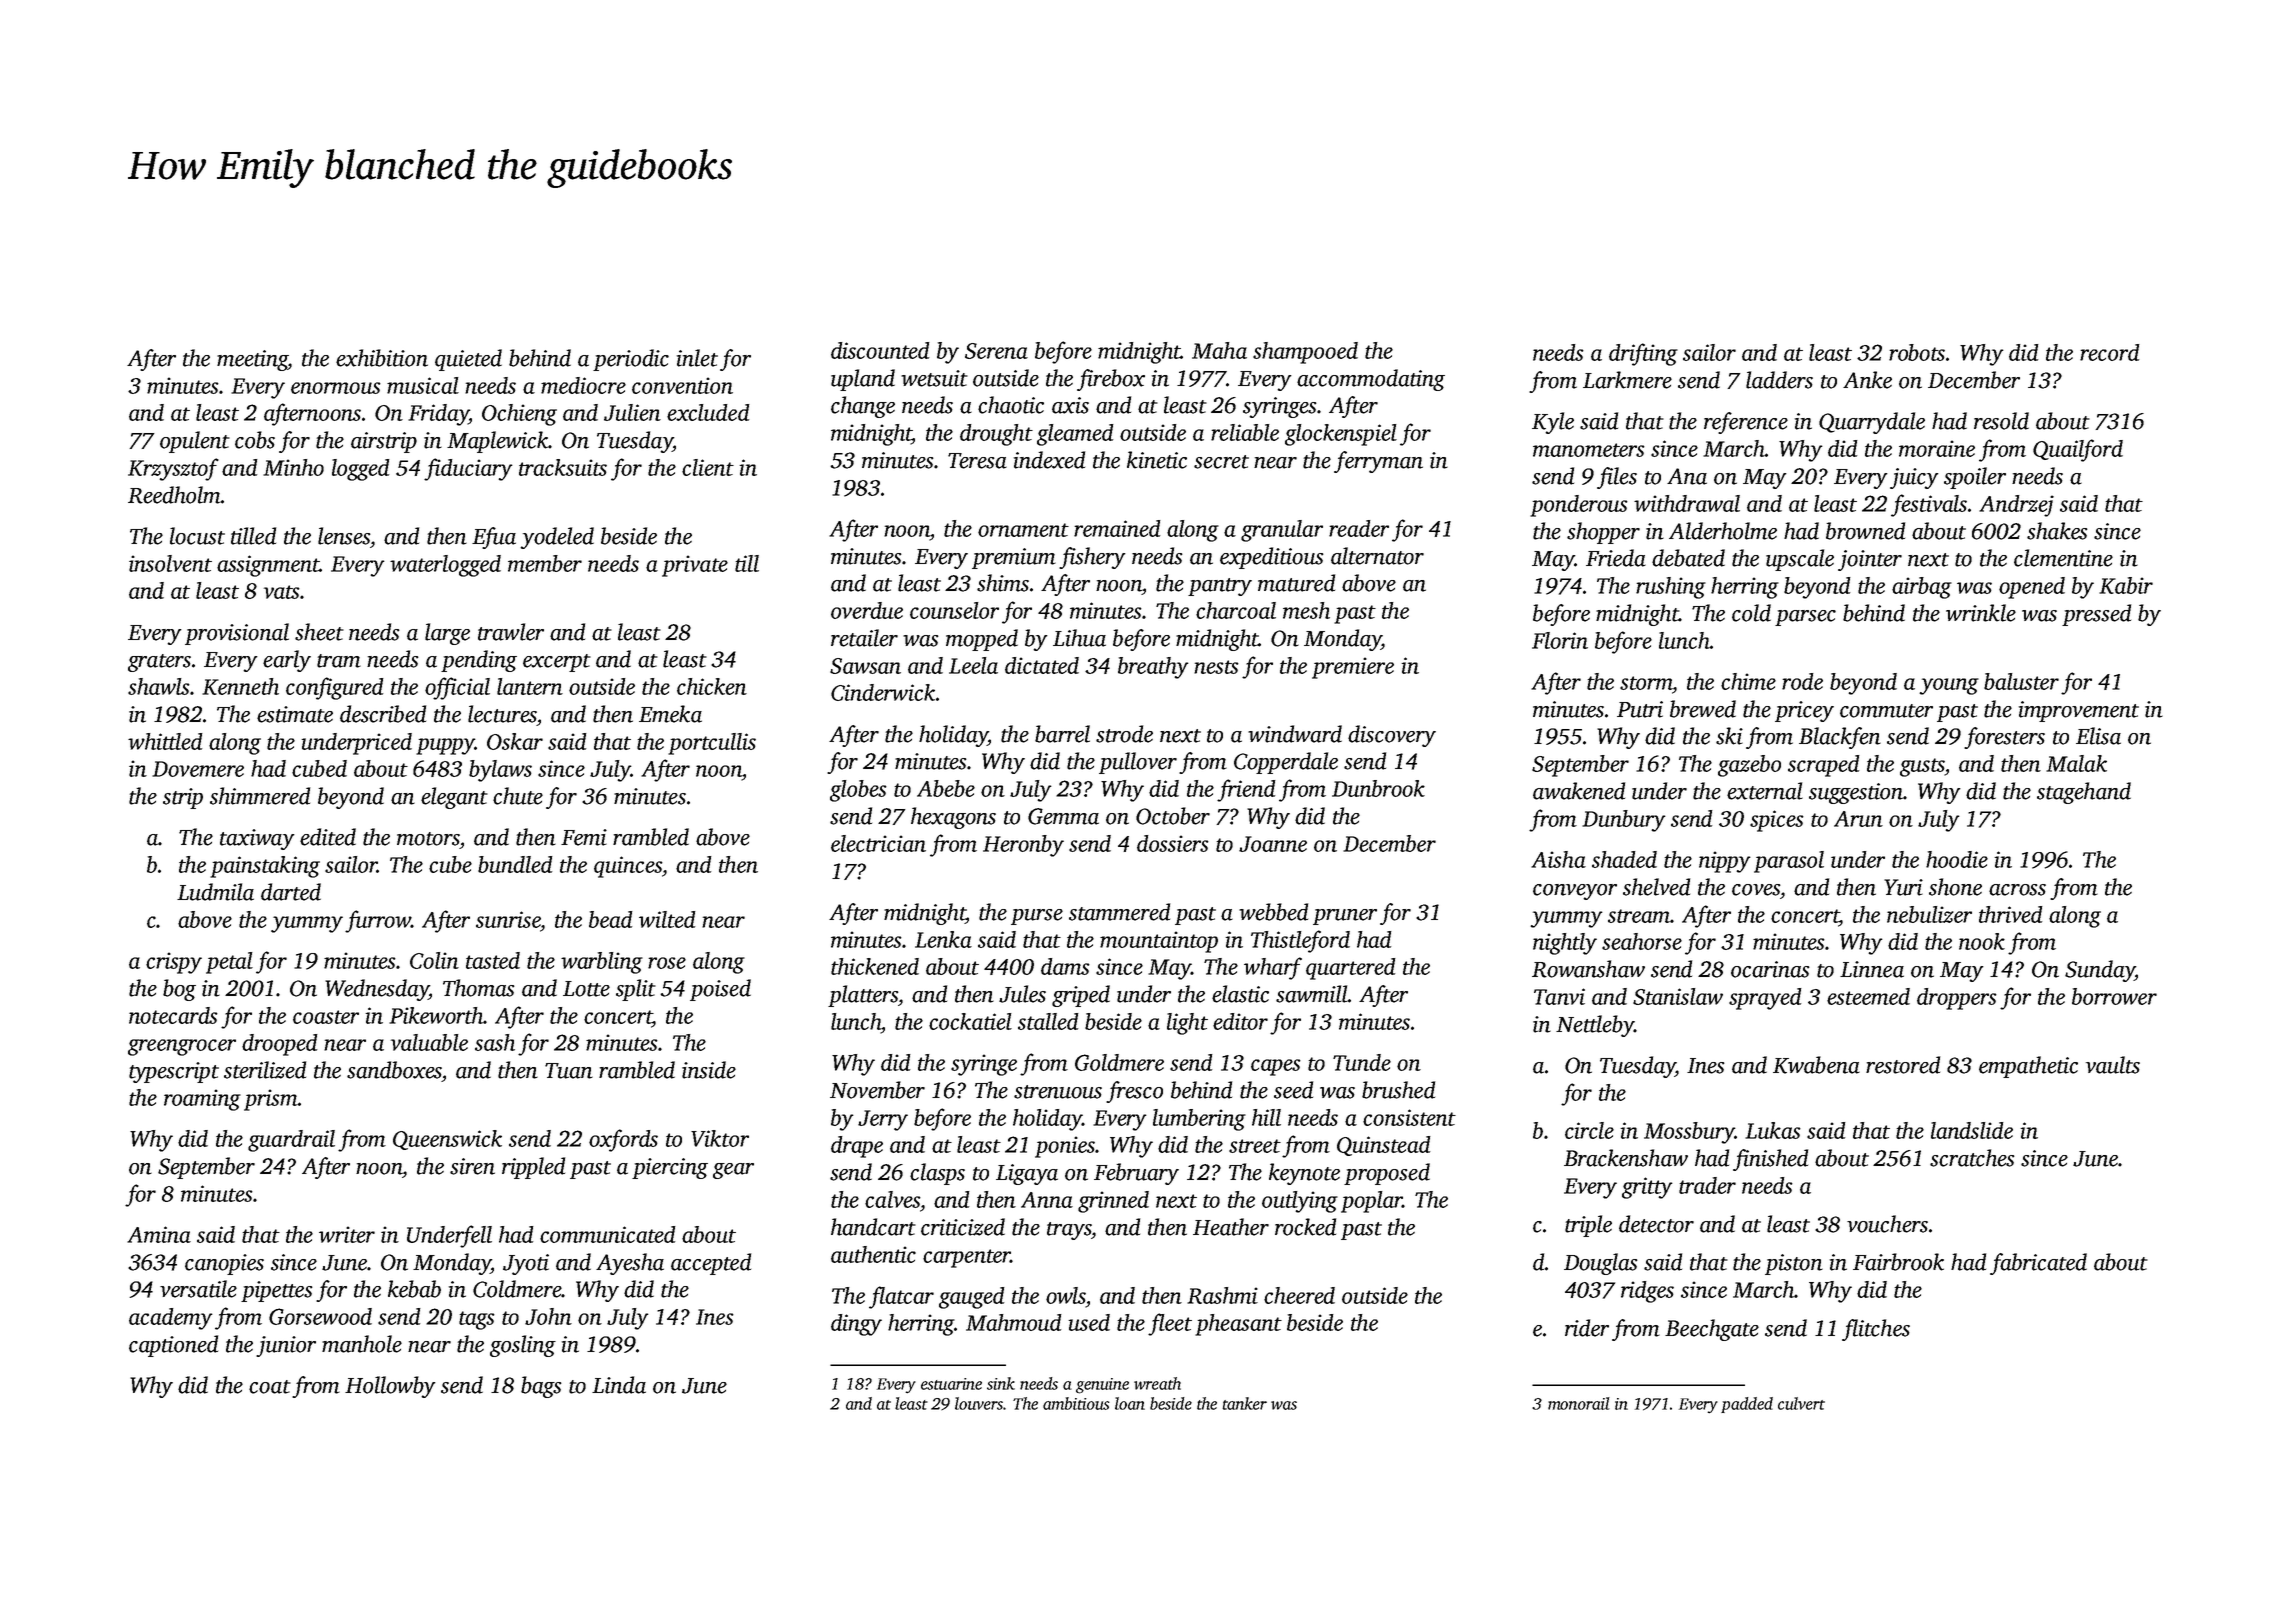 The width and height of the screenshot is (2292, 1620). Describe the element at coordinates (202, 1100) in the screenshot. I see `roaming` at that location.
